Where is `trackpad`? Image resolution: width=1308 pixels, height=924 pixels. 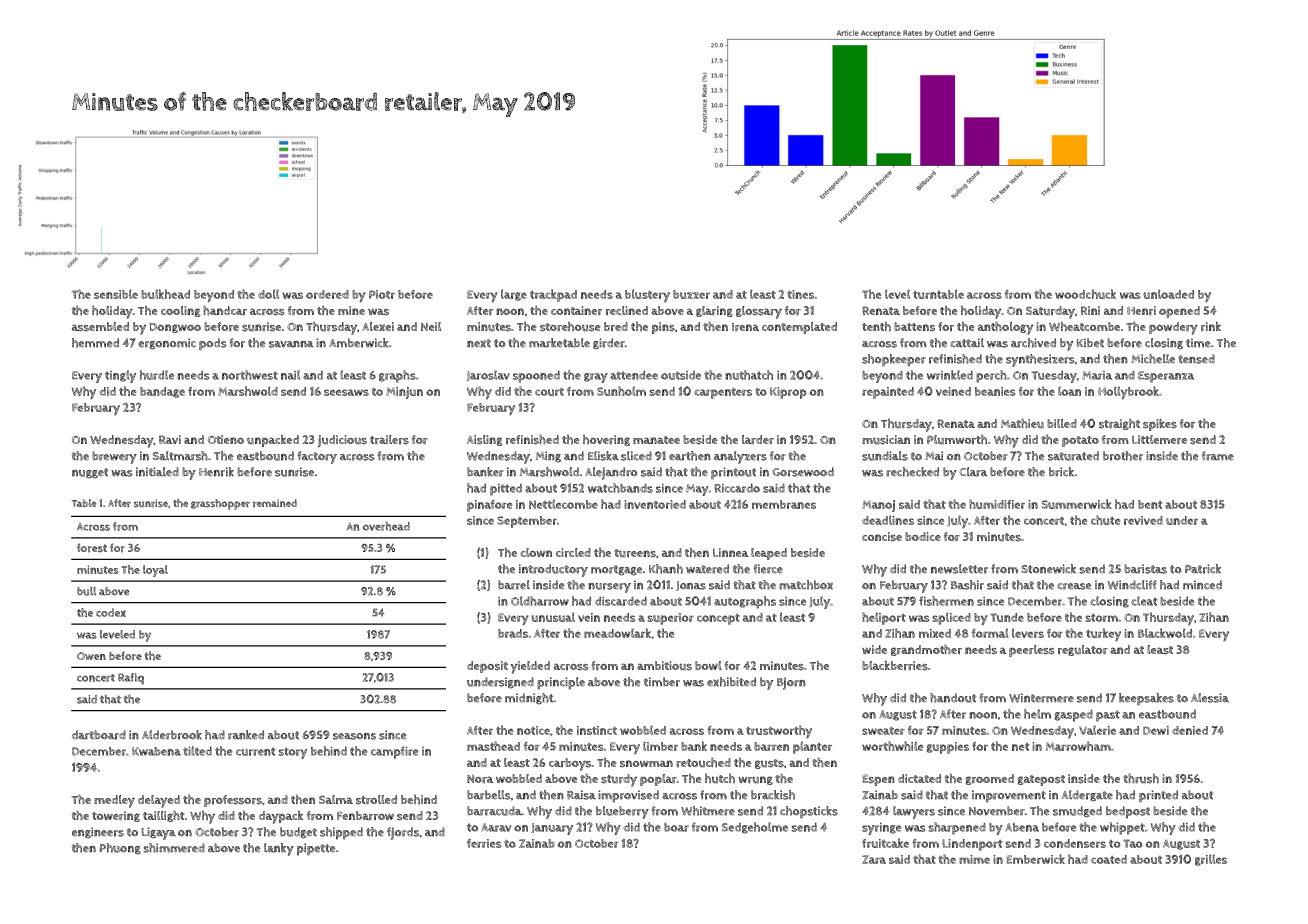
trackpad is located at coordinates (553, 295).
